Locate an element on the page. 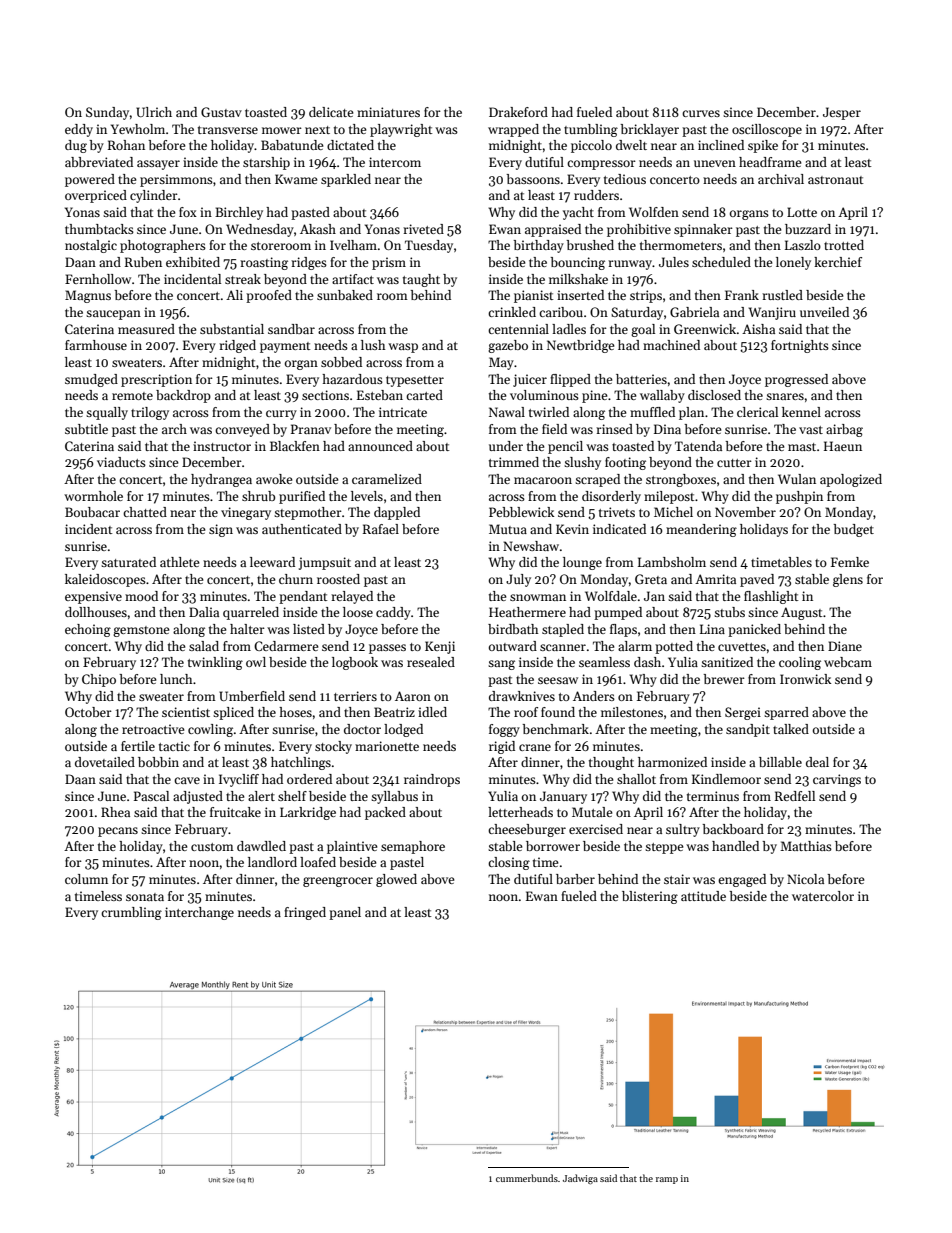  Ulrich is located at coordinates (154, 112).
